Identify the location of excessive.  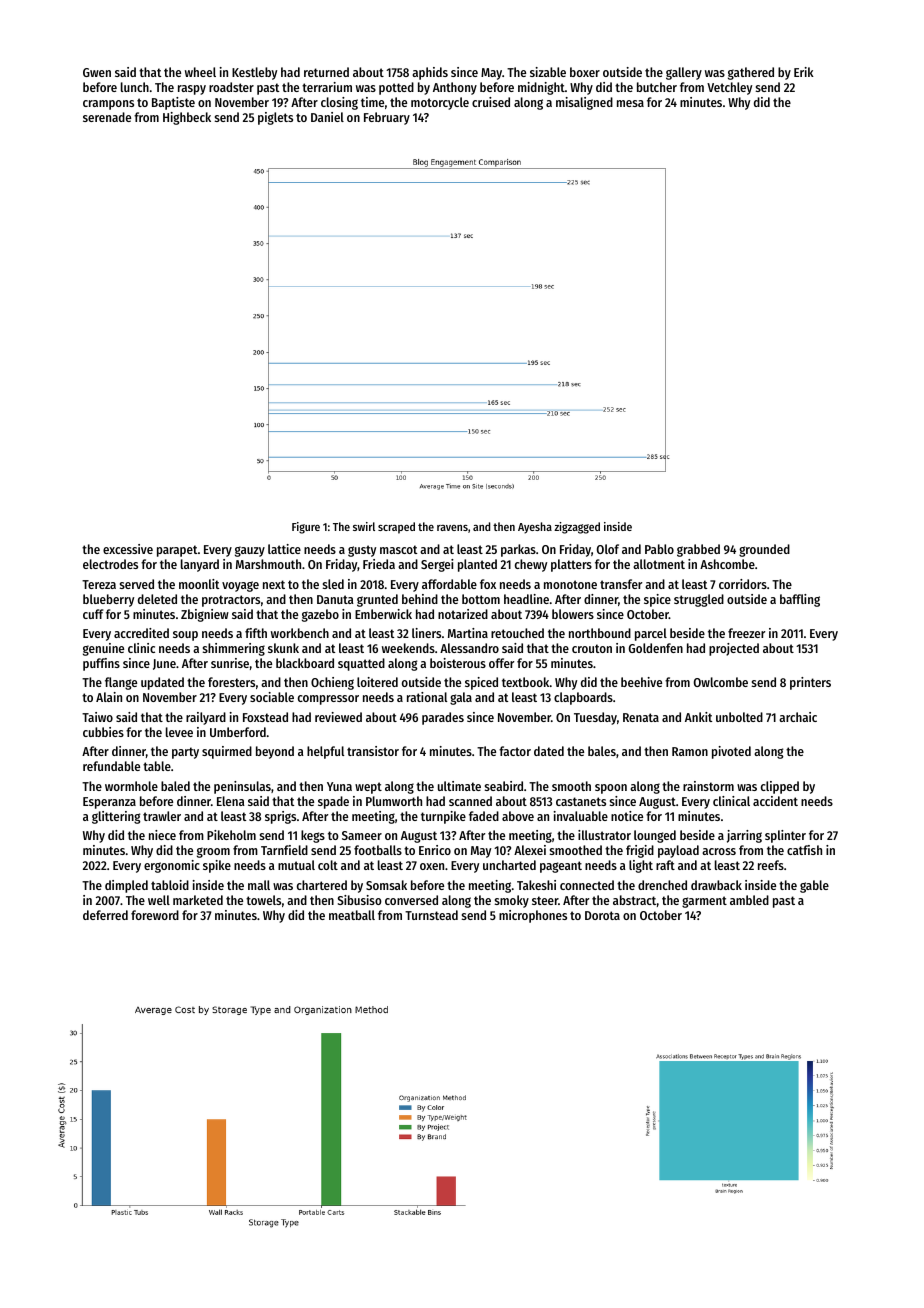
(128, 549).
